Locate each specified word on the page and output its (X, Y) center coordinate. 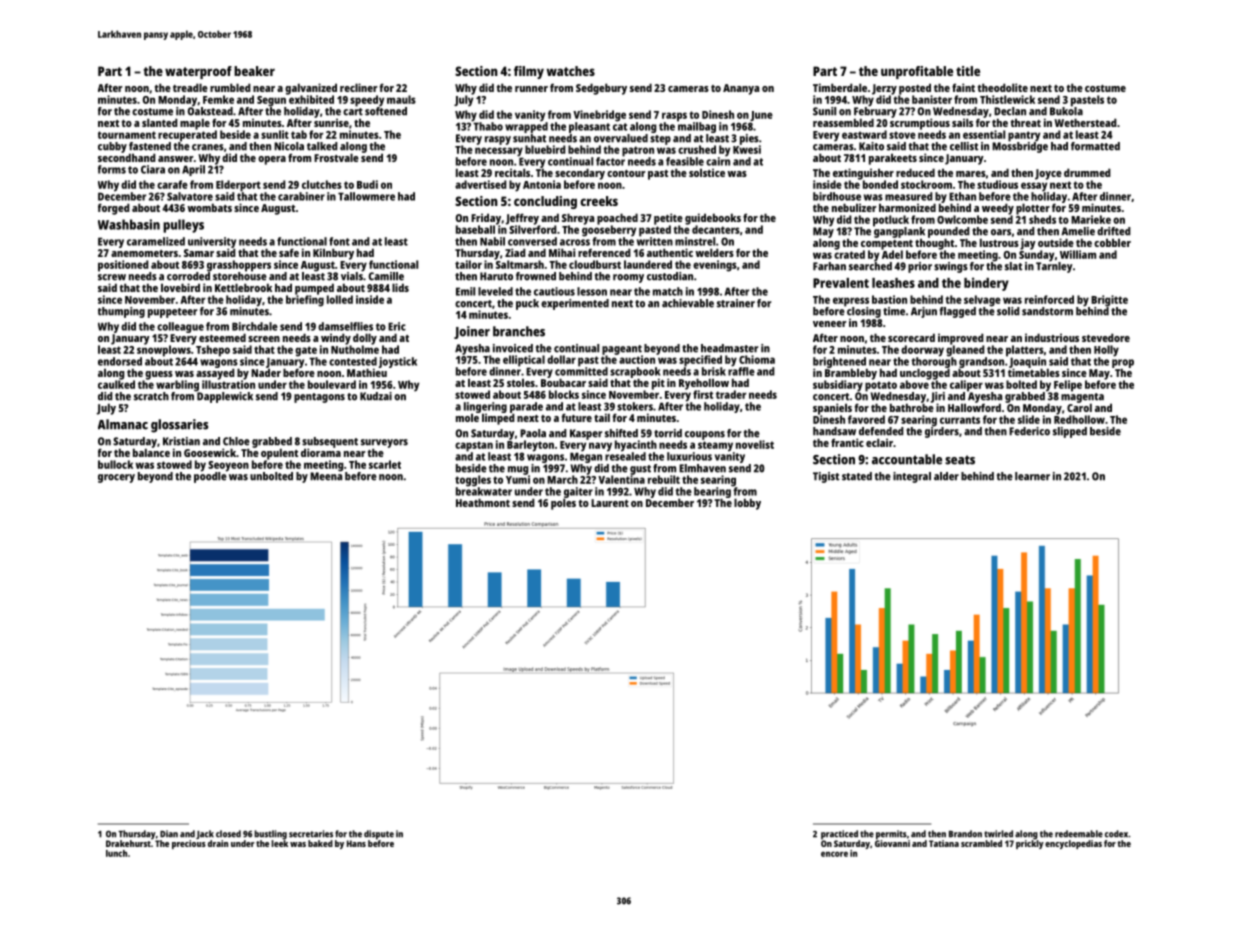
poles (563, 504)
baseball (475, 229)
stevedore (1106, 337)
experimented (575, 304)
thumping (121, 312)
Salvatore (190, 196)
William (1078, 254)
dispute (379, 835)
